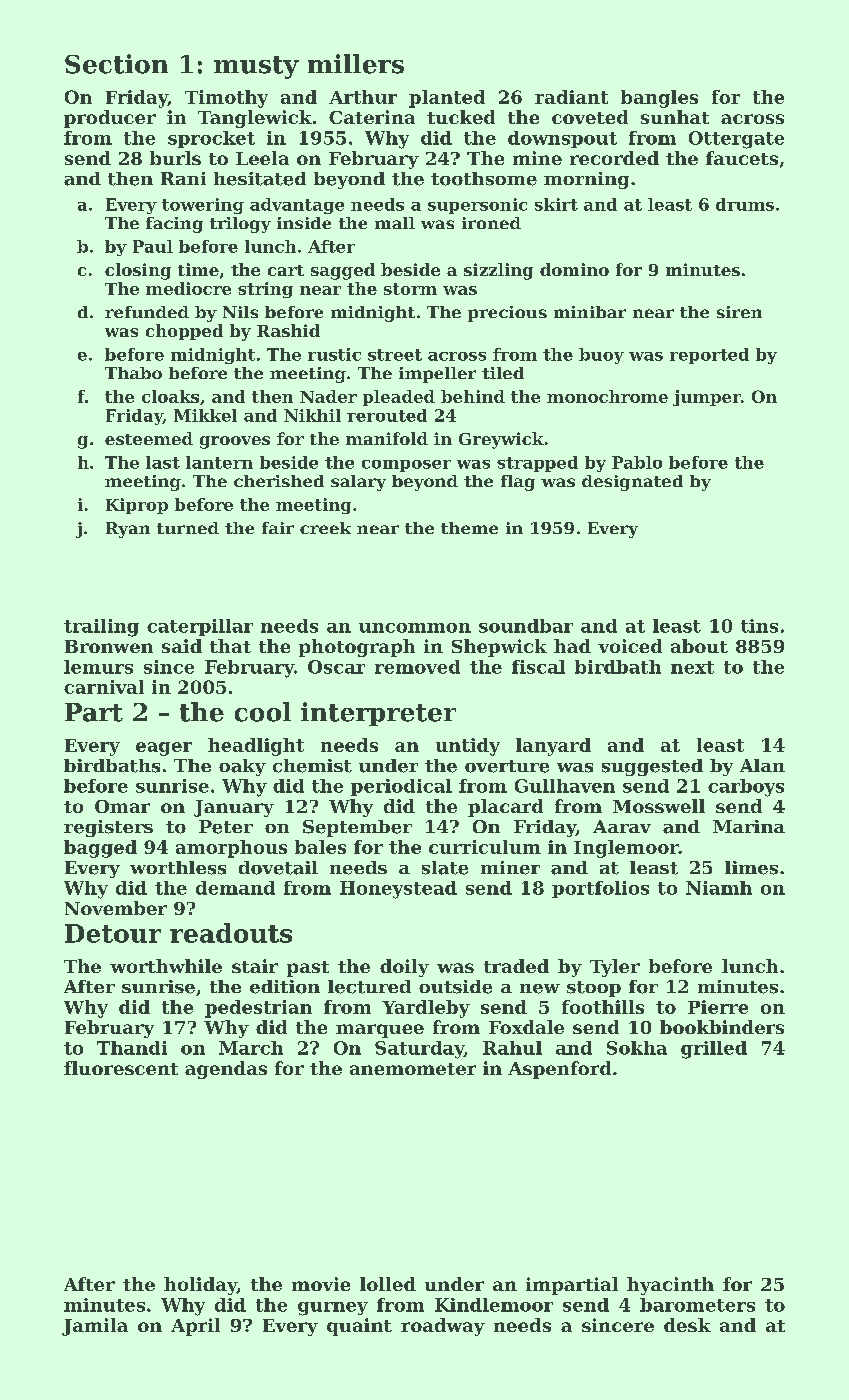  Describe the element at coordinates (749, 826) in the page. I see `Marina` at that location.
